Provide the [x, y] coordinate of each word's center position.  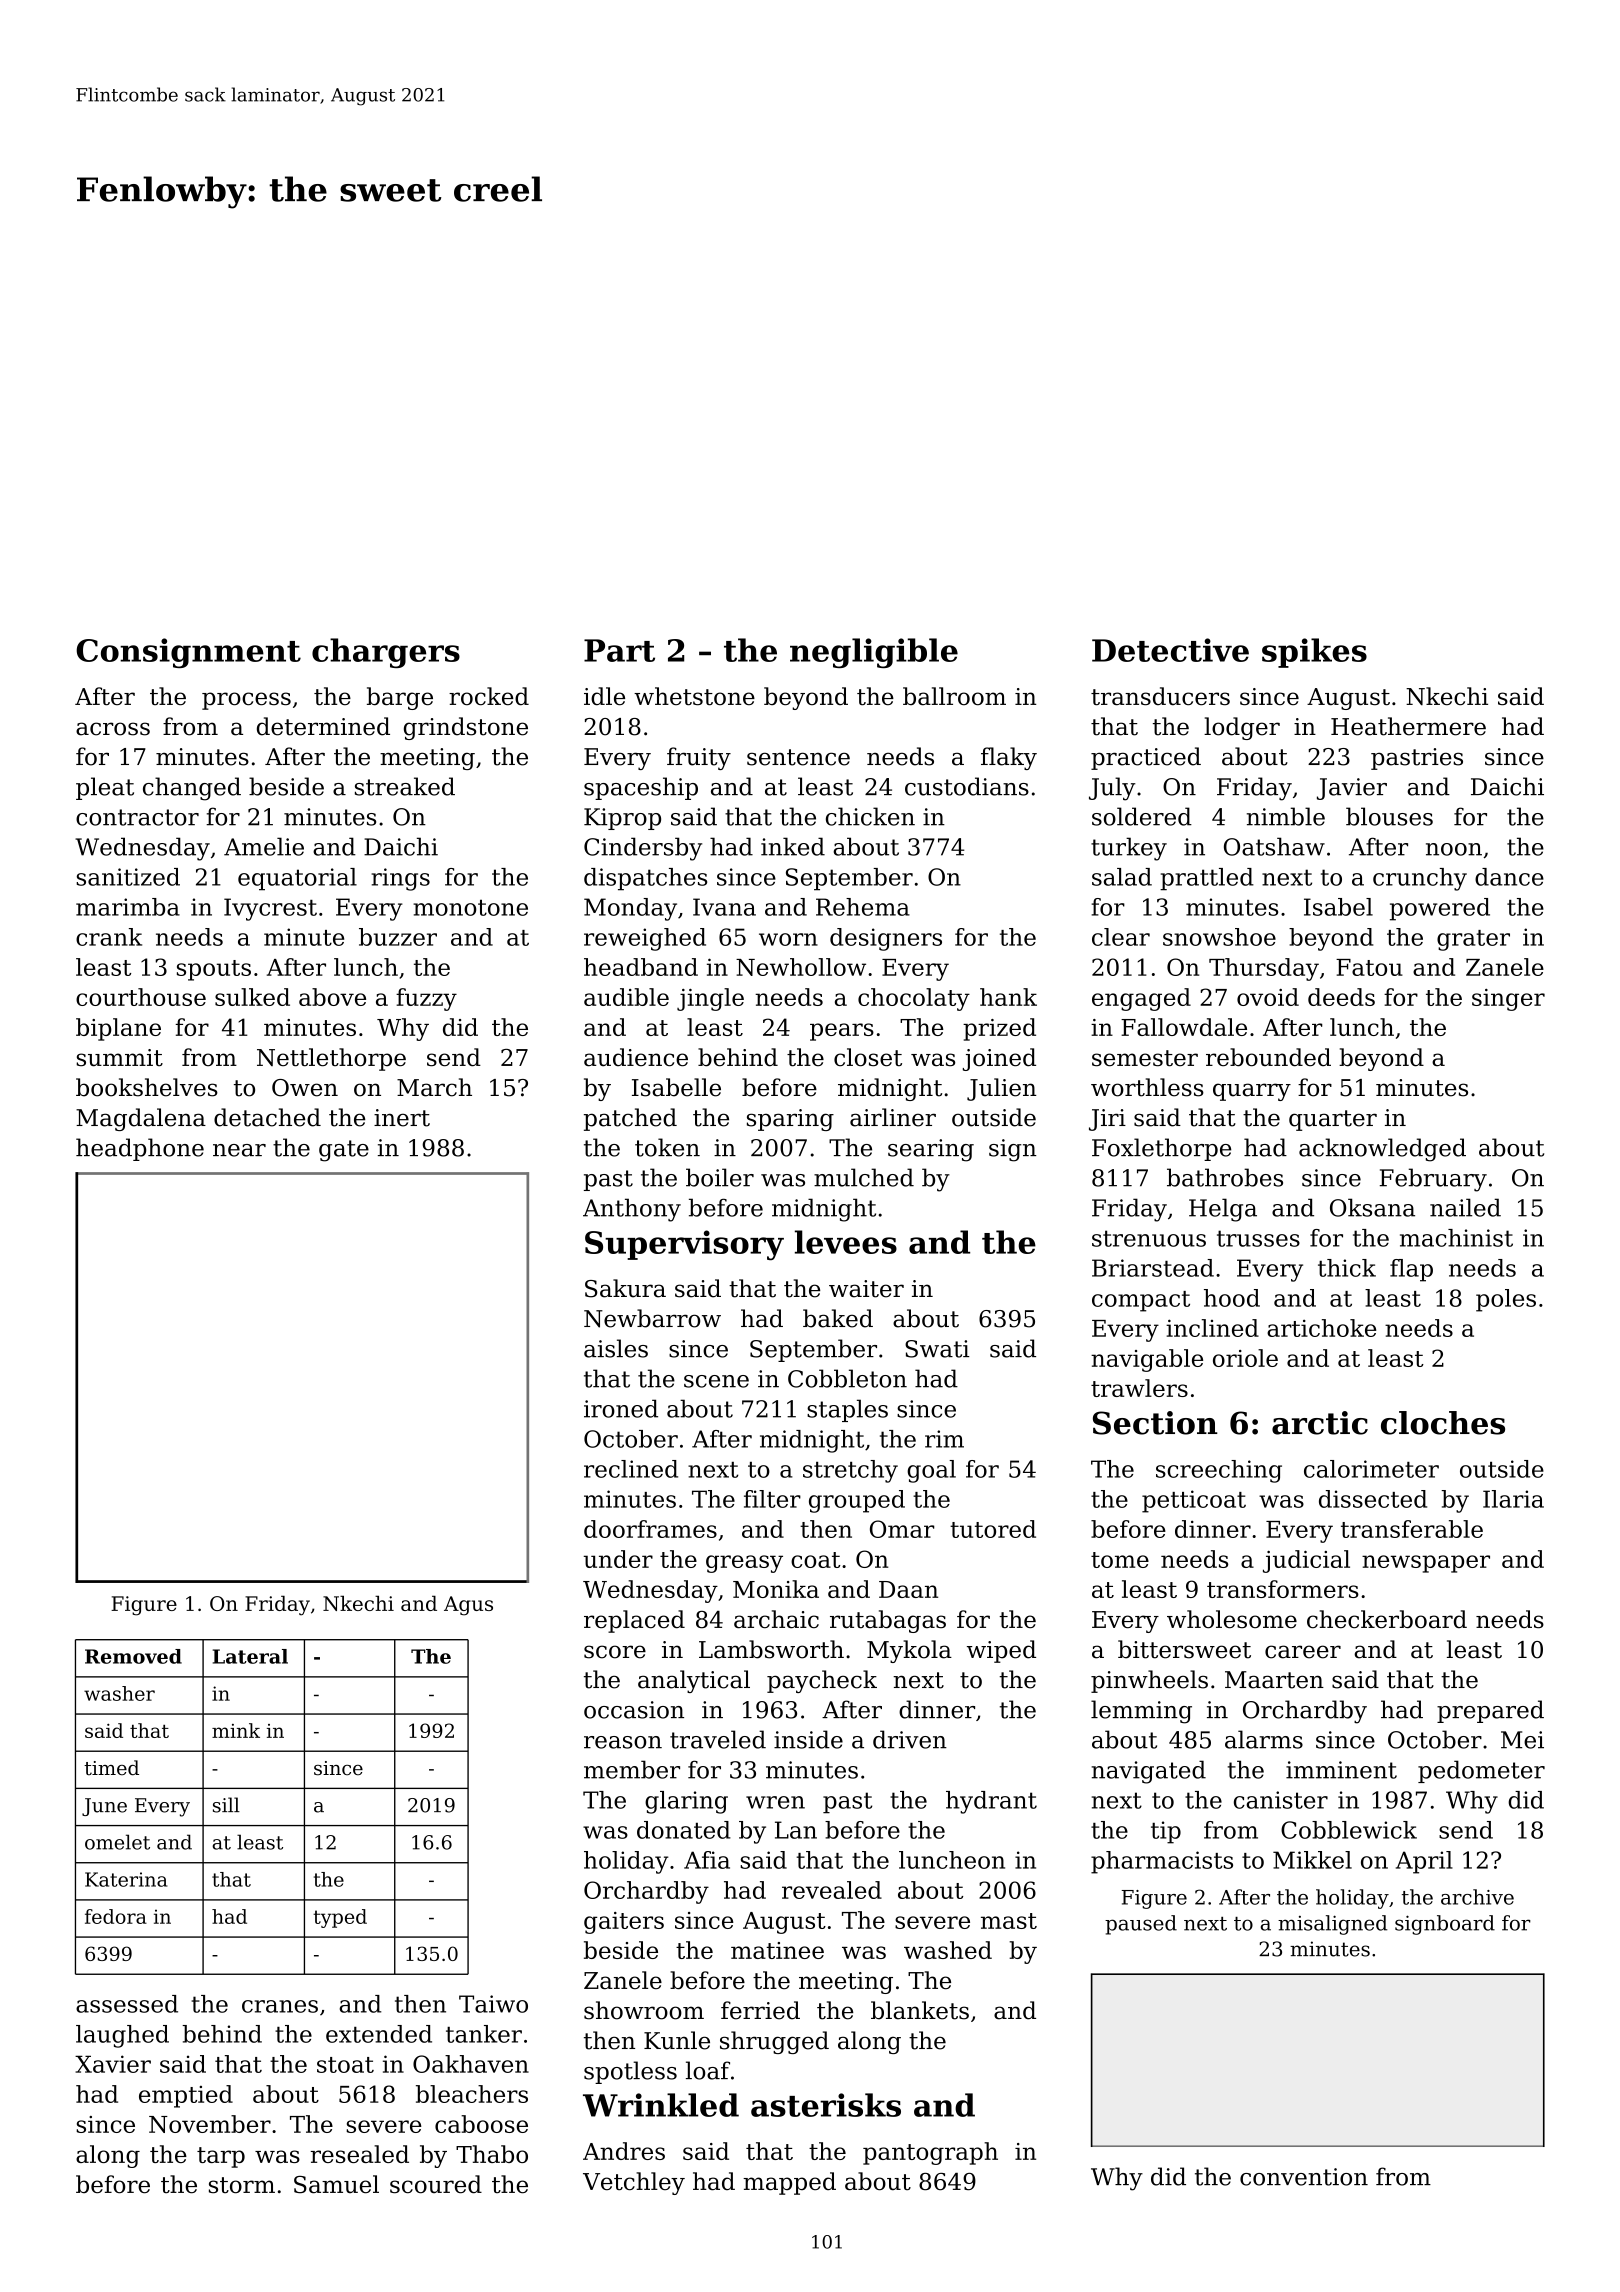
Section [1155, 1423]
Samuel [336, 2184]
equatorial [297, 879]
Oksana [1372, 1207]
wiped [1001, 1651]
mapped [789, 2183]
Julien [1002, 1089]
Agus [468, 1606]
